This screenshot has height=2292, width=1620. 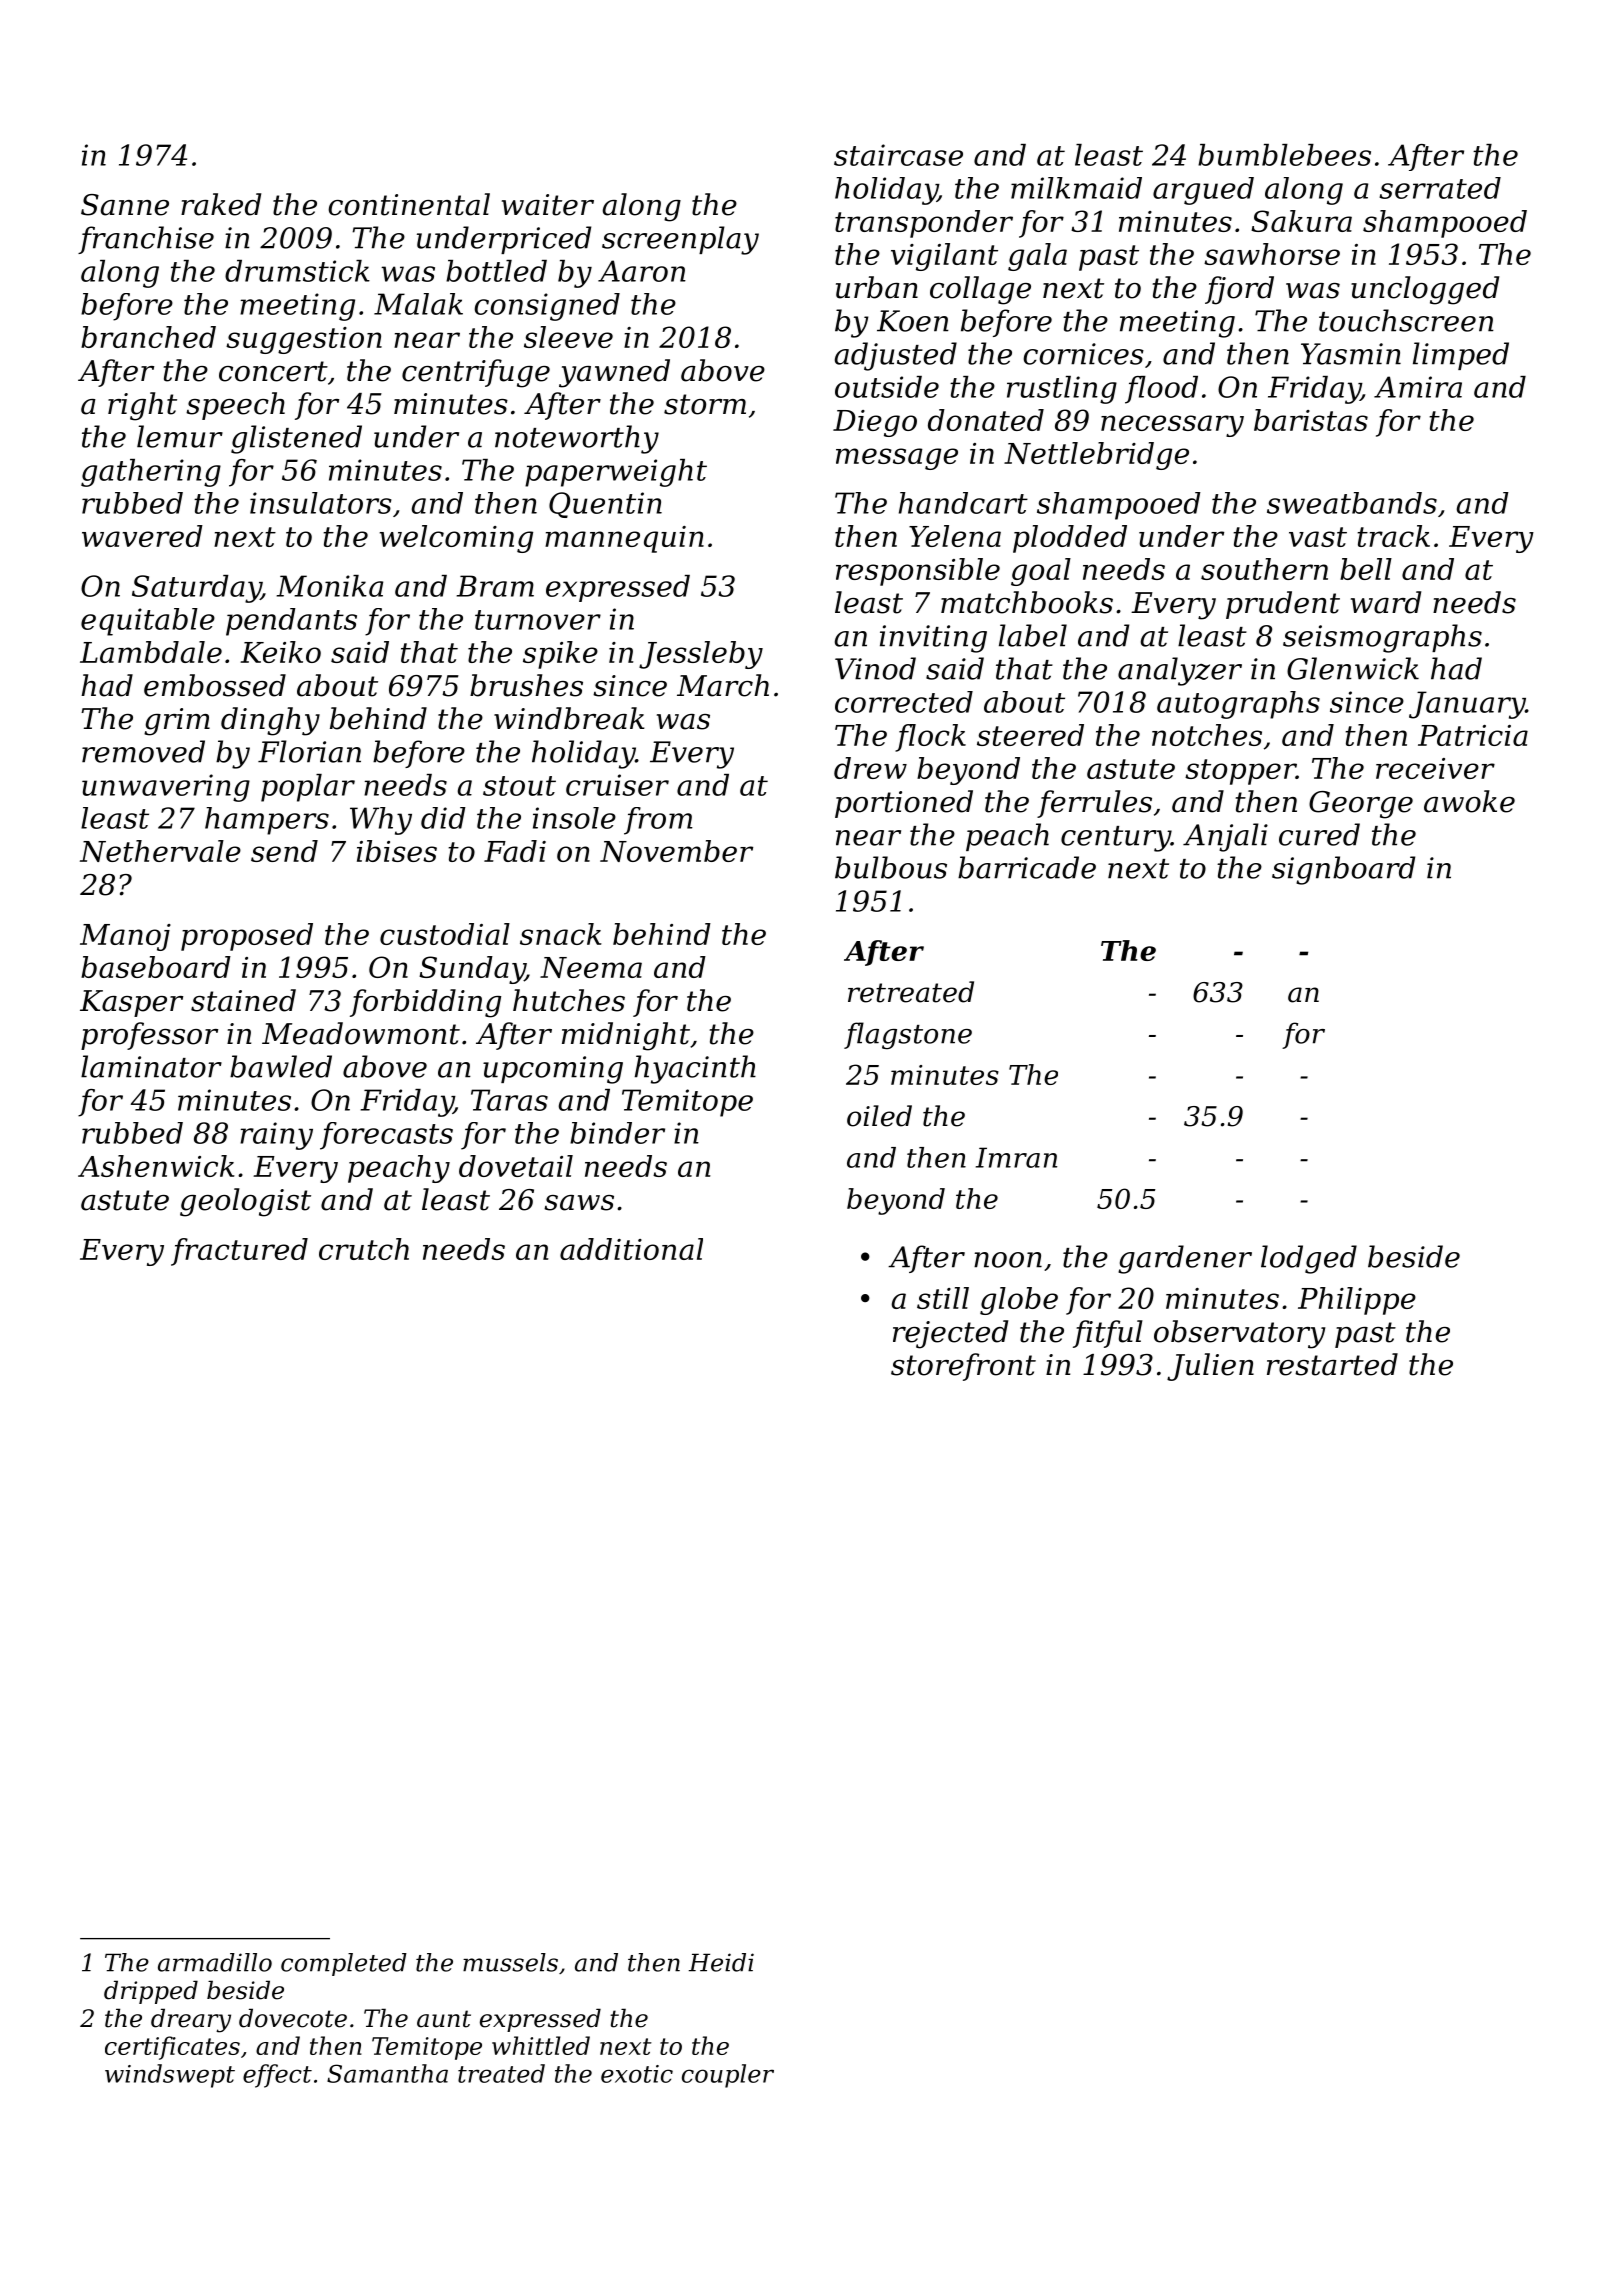 What do you see at coordinates (898, 155) in the screenshot?
I see `staircase` at bounding box center [898, 155].
